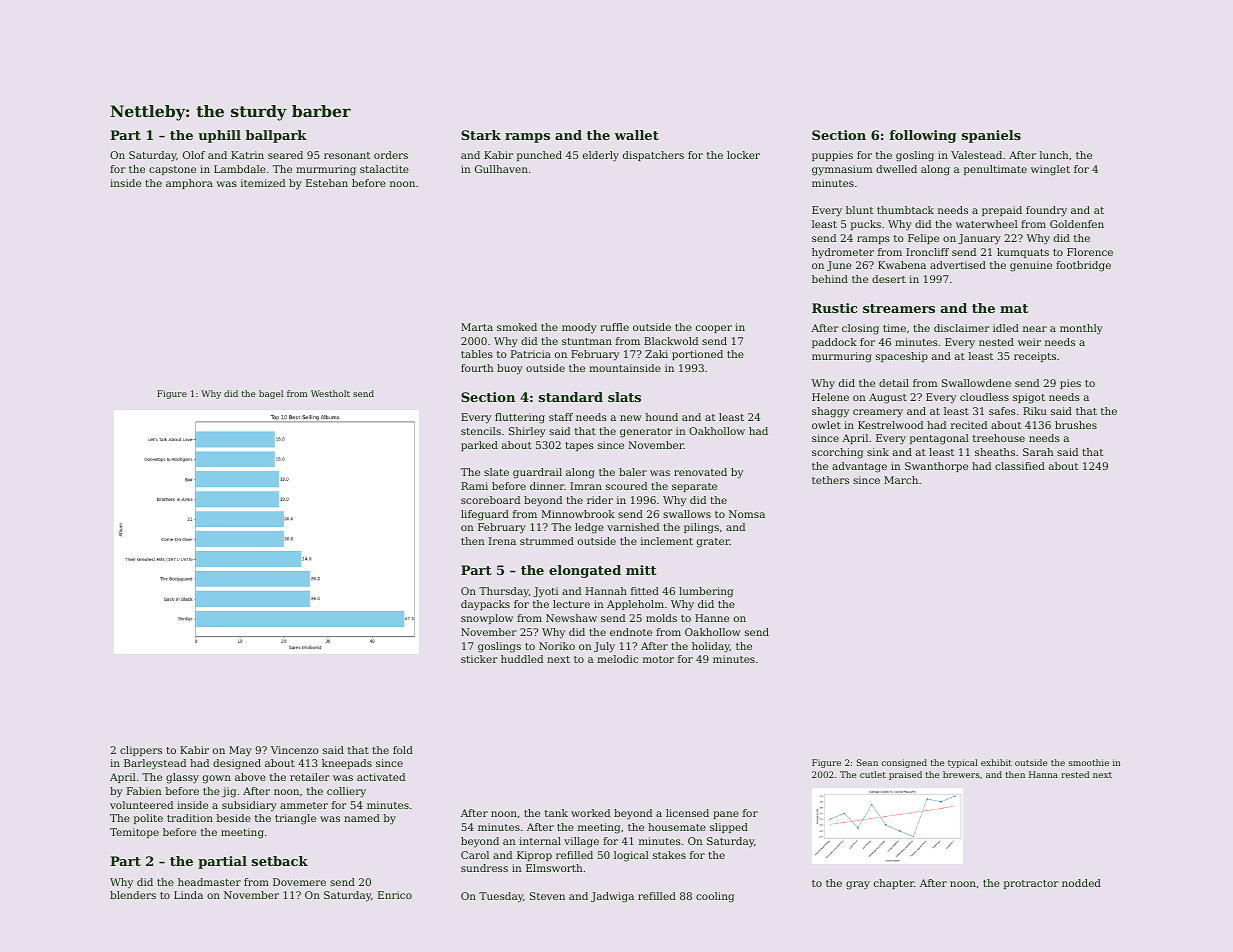  Describe the element at coordinates (485, 605) in the document. I see `daypacks` at that location.
